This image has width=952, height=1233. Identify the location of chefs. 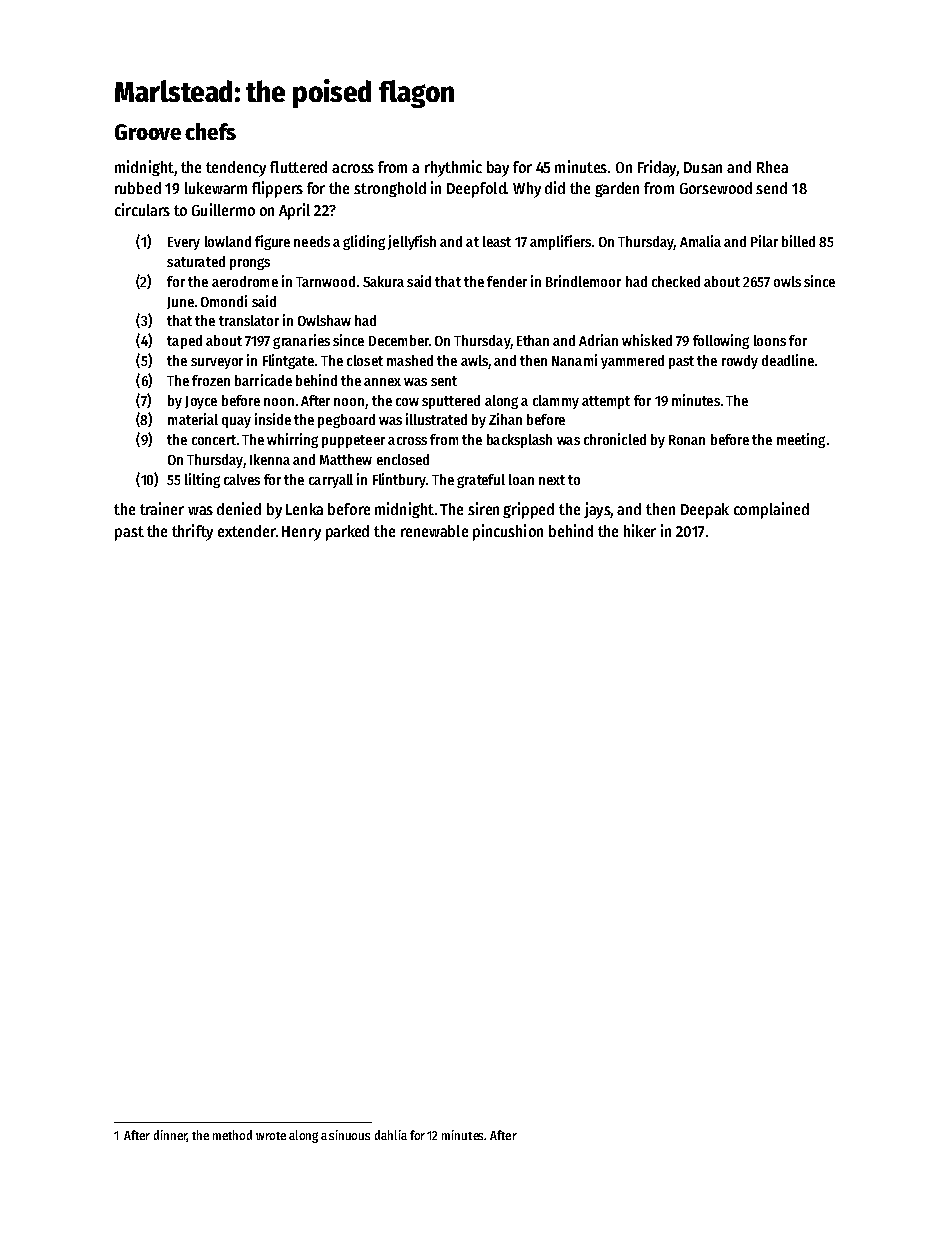
(210, 131).
